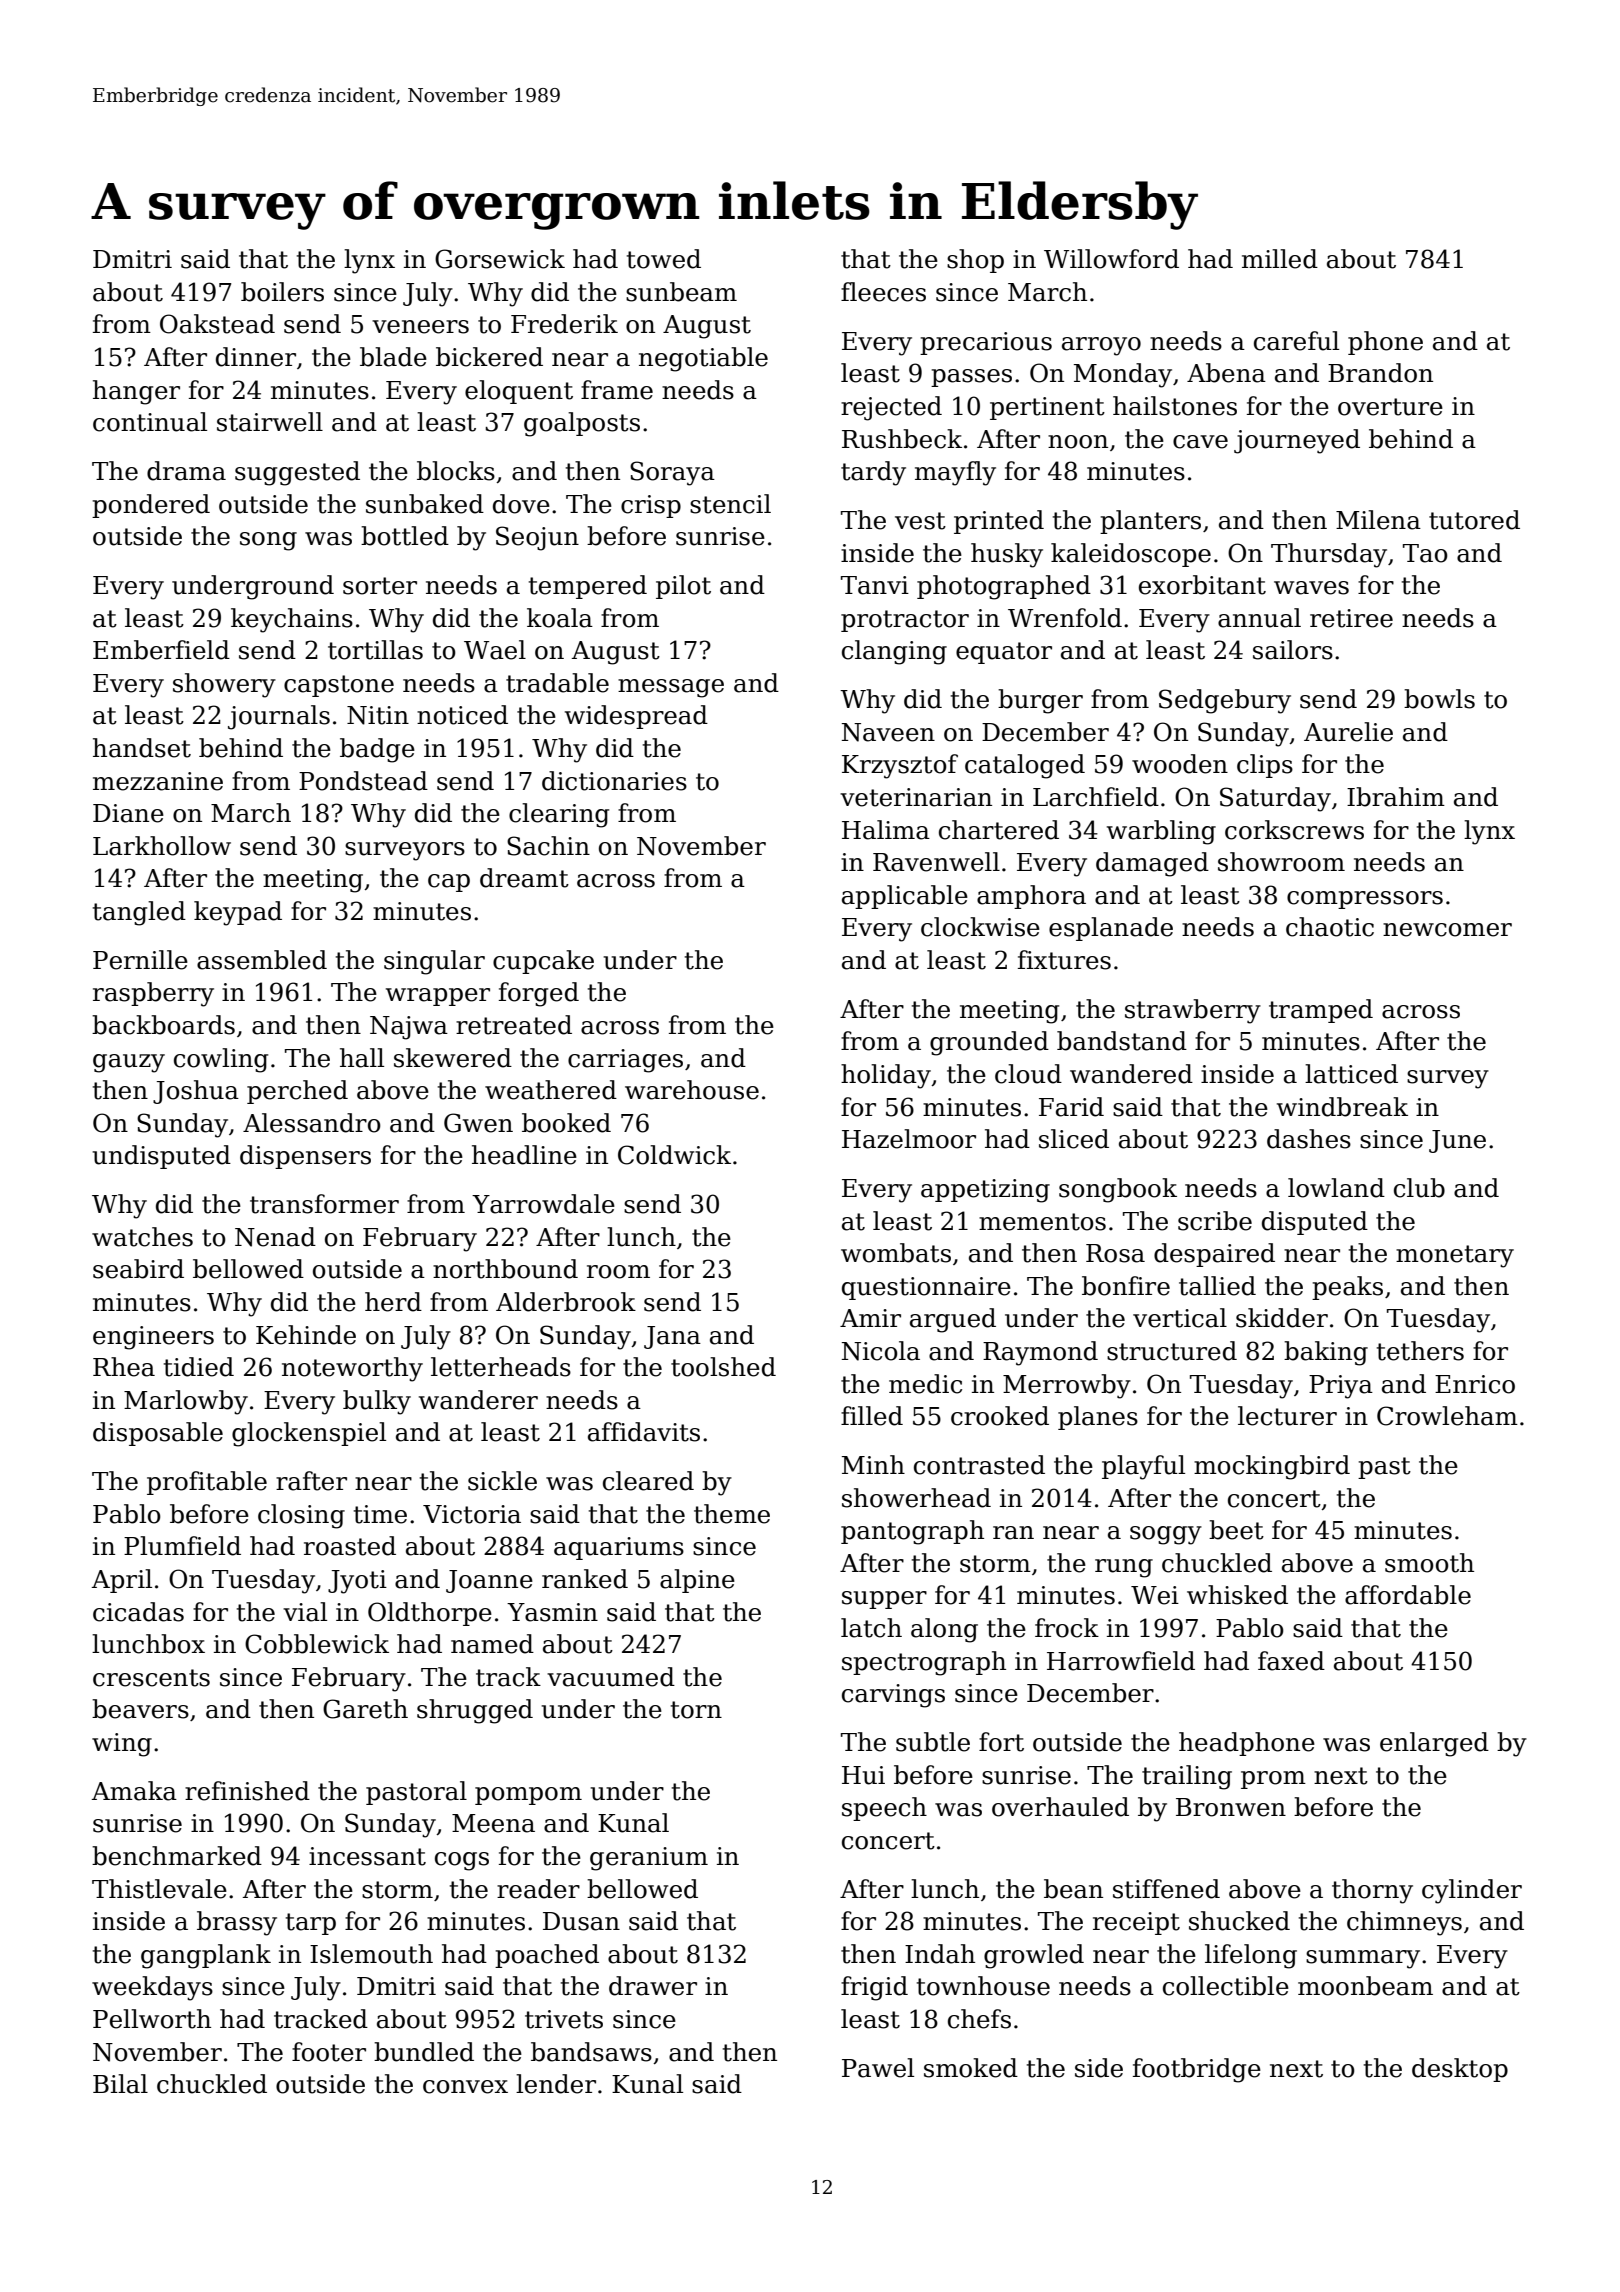 This document has height=2292, width=1620. Describe the element at coordinates (1067, 1628) in the document. I see `frock` at that location.
